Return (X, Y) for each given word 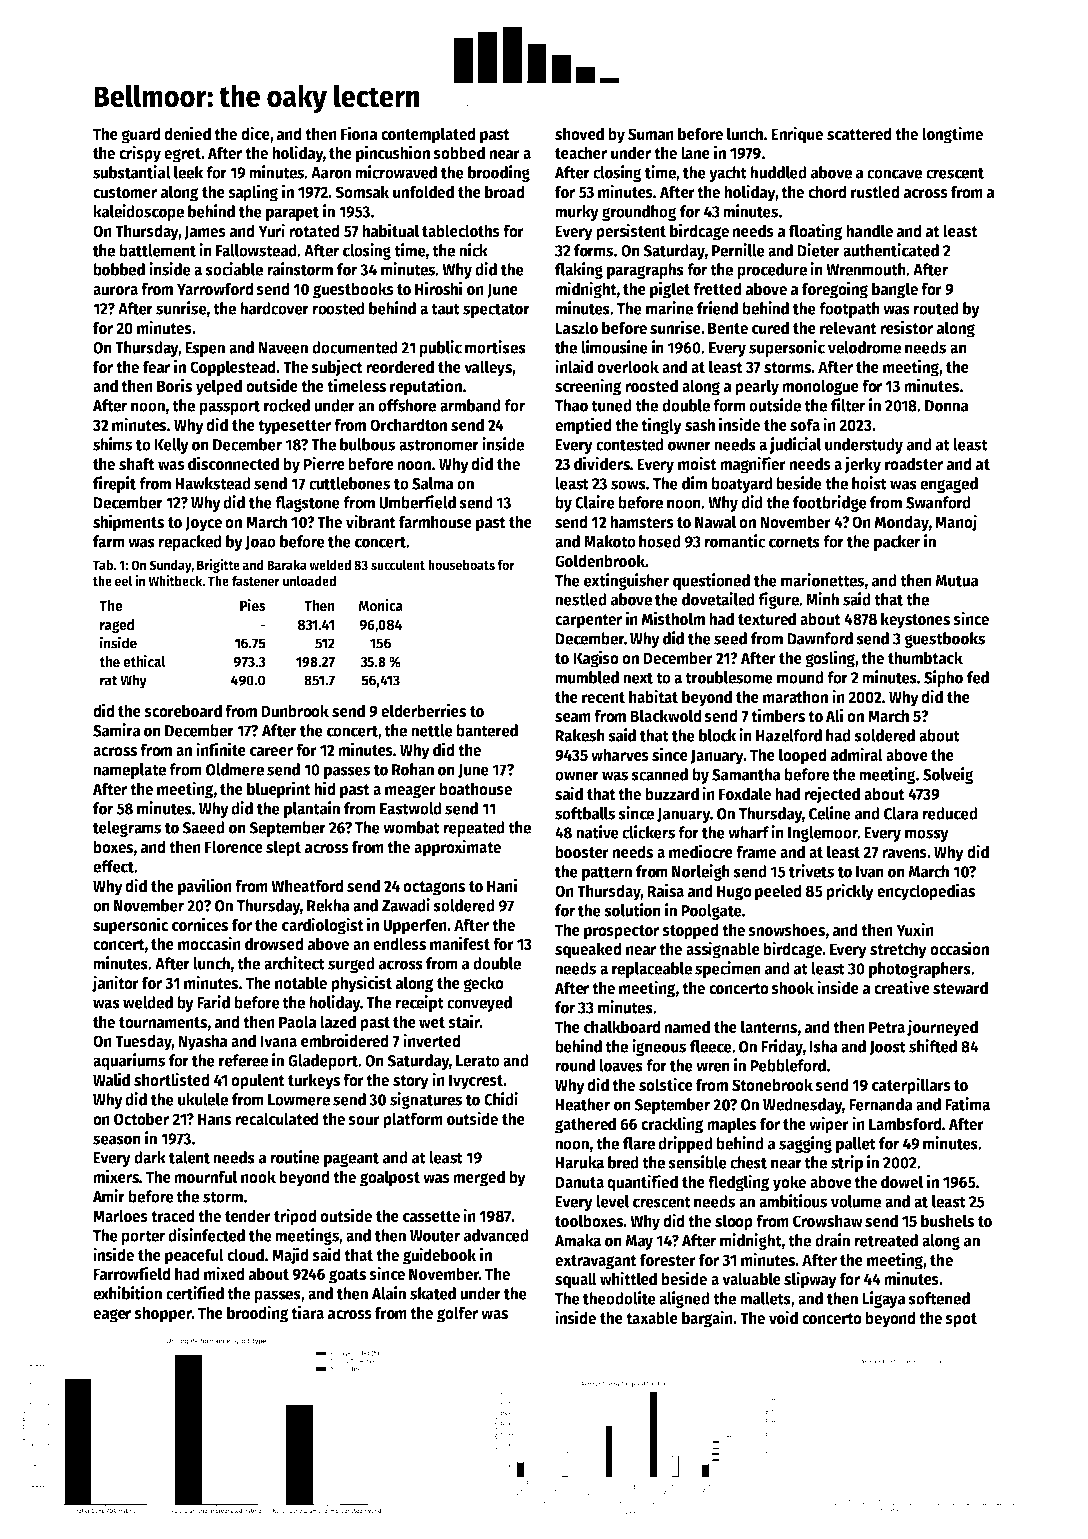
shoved (579, 134)
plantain (312, 809)
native (597, 832)
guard (141, 135)
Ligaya (884, 1299)
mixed (224, 1273)
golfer (457, 1314)
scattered (859, 134)
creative (902, 987)
